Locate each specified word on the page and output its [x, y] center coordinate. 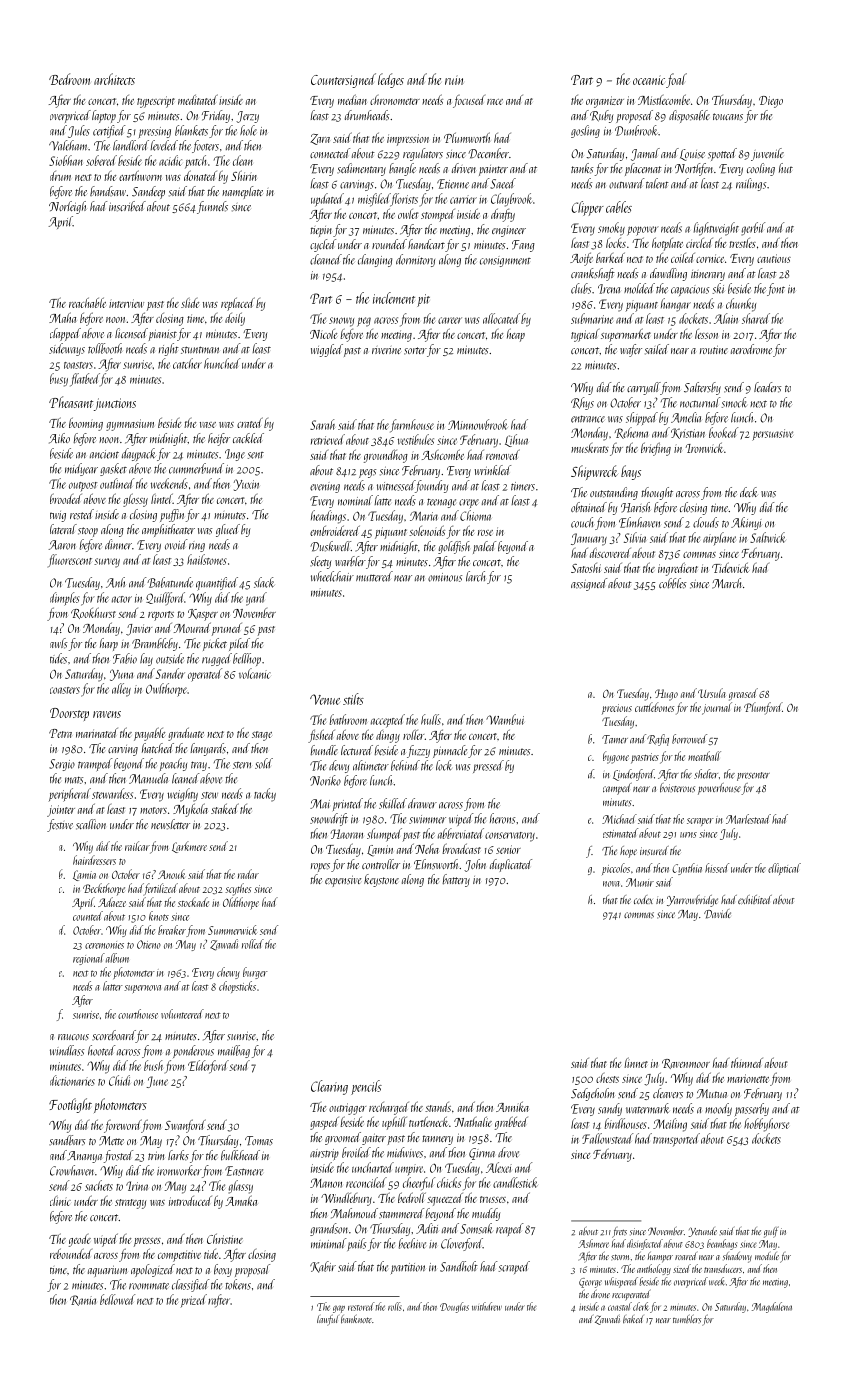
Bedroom [69, 79]
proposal [252, 1270]
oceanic [649, 80]
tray [199, 766]
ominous [445, 577]
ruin [454, 80]
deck [749, 492]
